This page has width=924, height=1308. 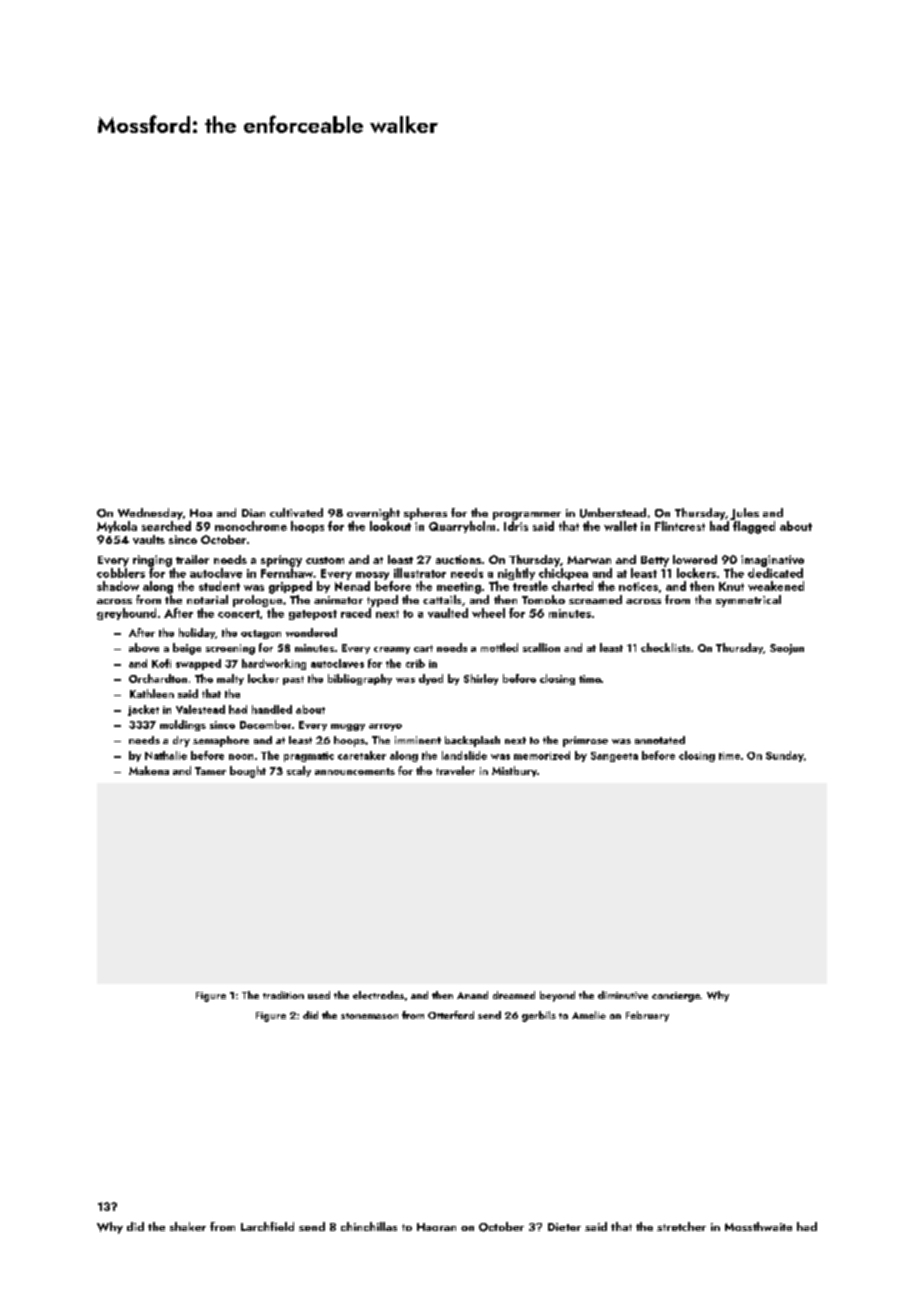 What do you see at coordinates (230, 679) in the page?
I see `malty` at bounding box center [230, 679].
